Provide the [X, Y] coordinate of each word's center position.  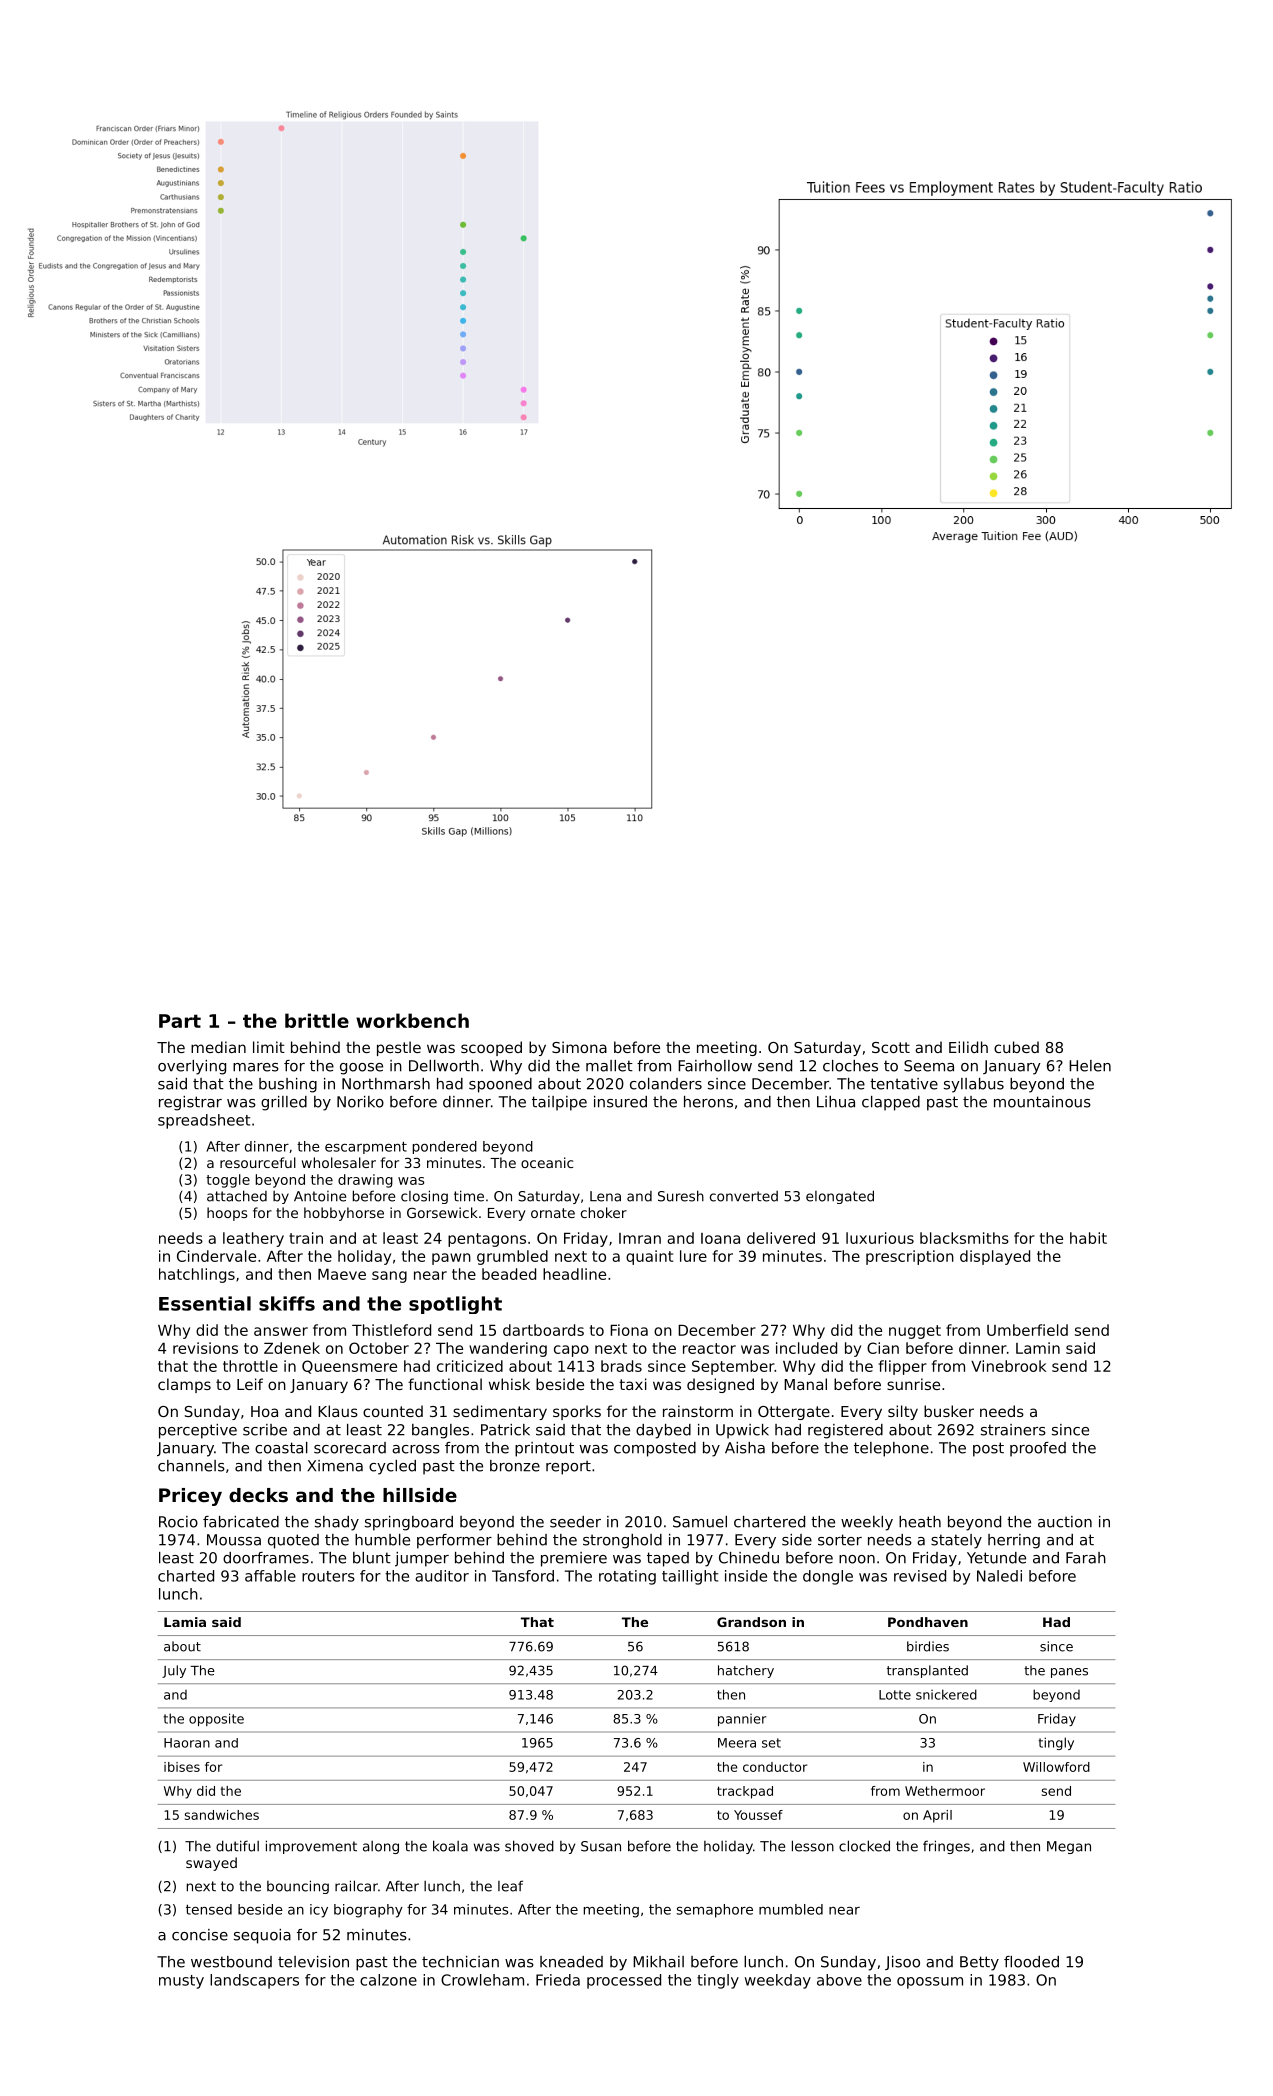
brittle [317, 1020]
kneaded [571, 1962]
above [839, 1980]
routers [328, 1576]
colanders [666, 1084]
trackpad [745, 1792]
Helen [1090, 1066]
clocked [864, 1846]
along [381, 1847]
